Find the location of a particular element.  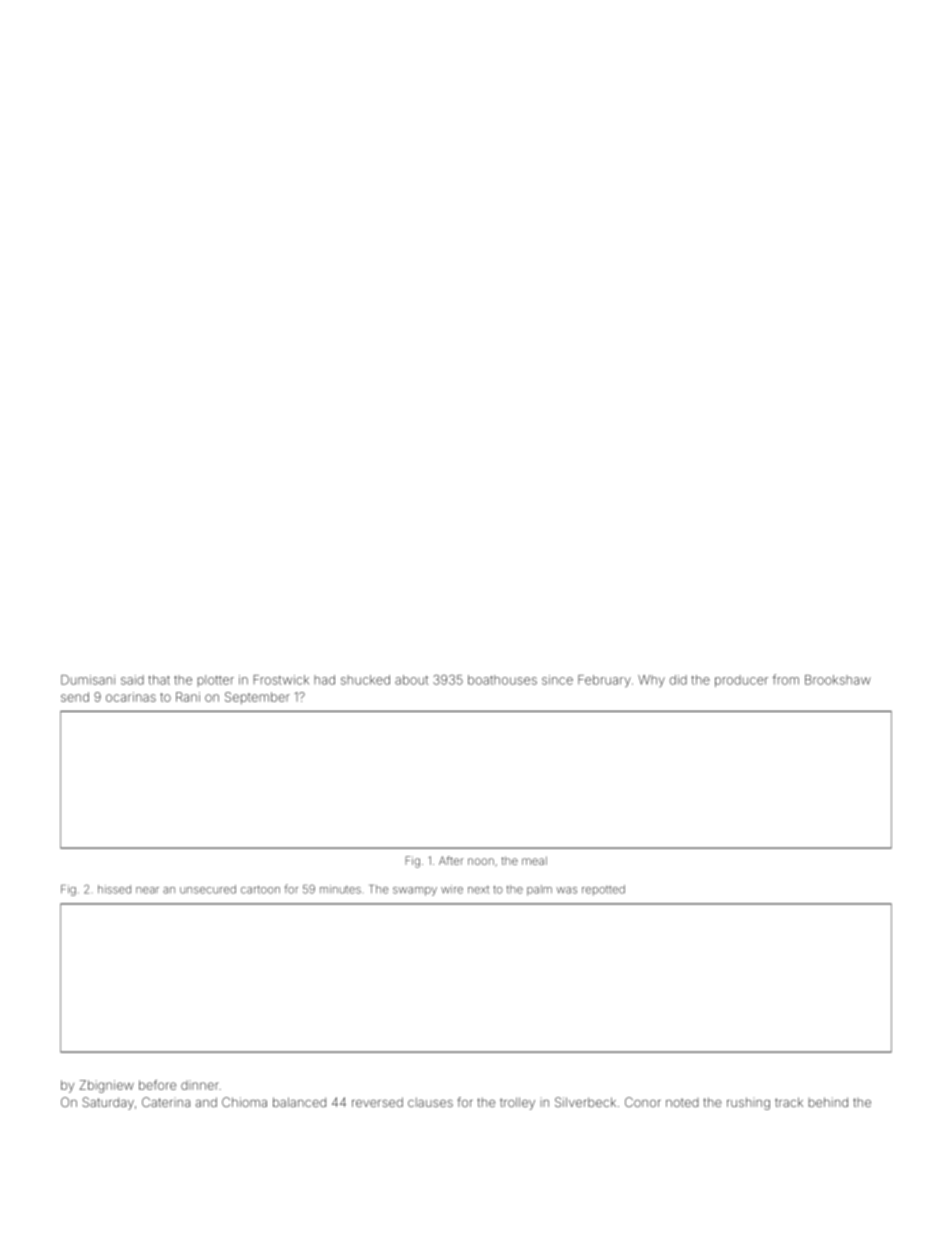

clauses is located at coordinates (430, 1102).
